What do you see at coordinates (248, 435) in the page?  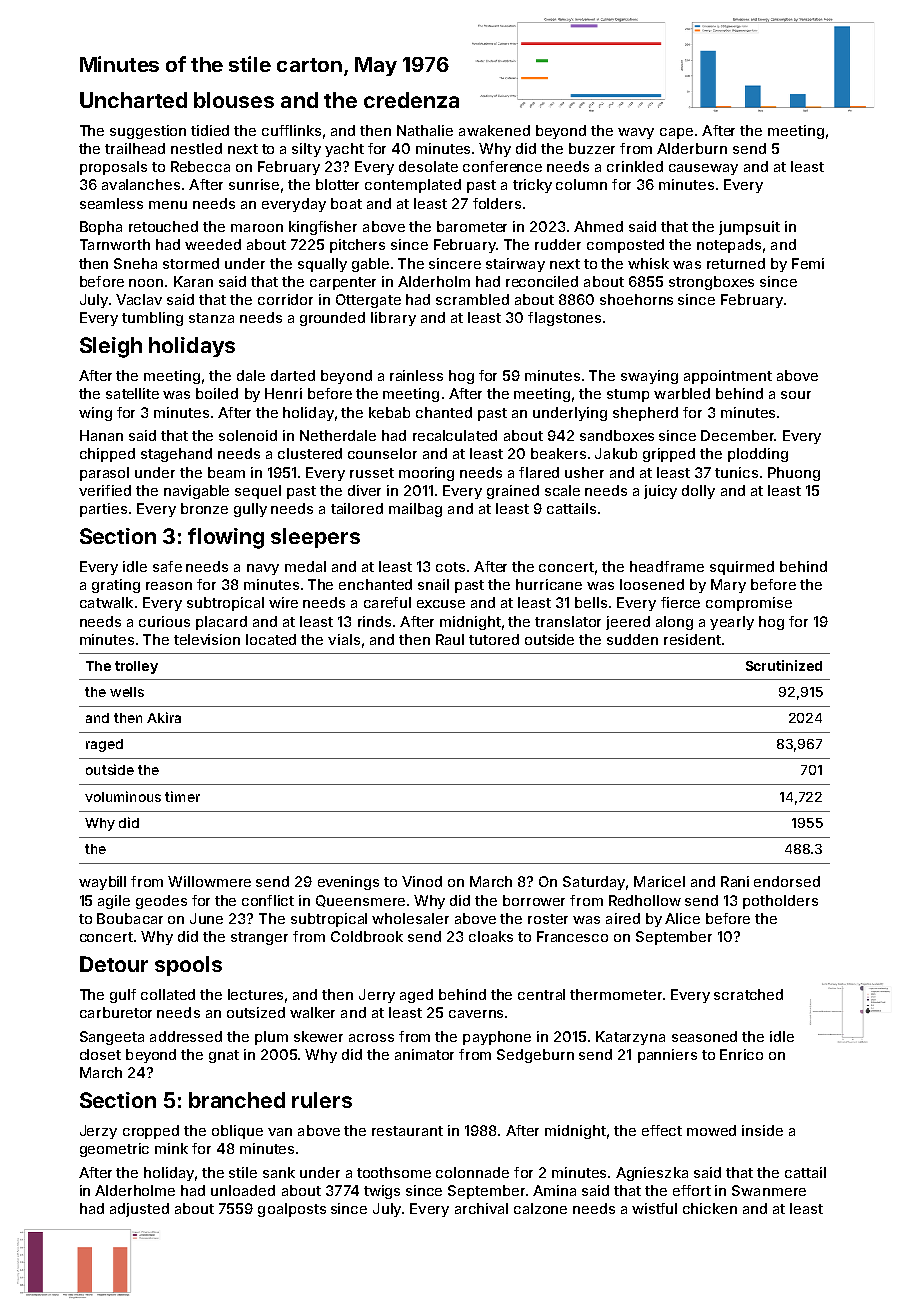 I see `solenoid` at bounding box center [248, 435].
